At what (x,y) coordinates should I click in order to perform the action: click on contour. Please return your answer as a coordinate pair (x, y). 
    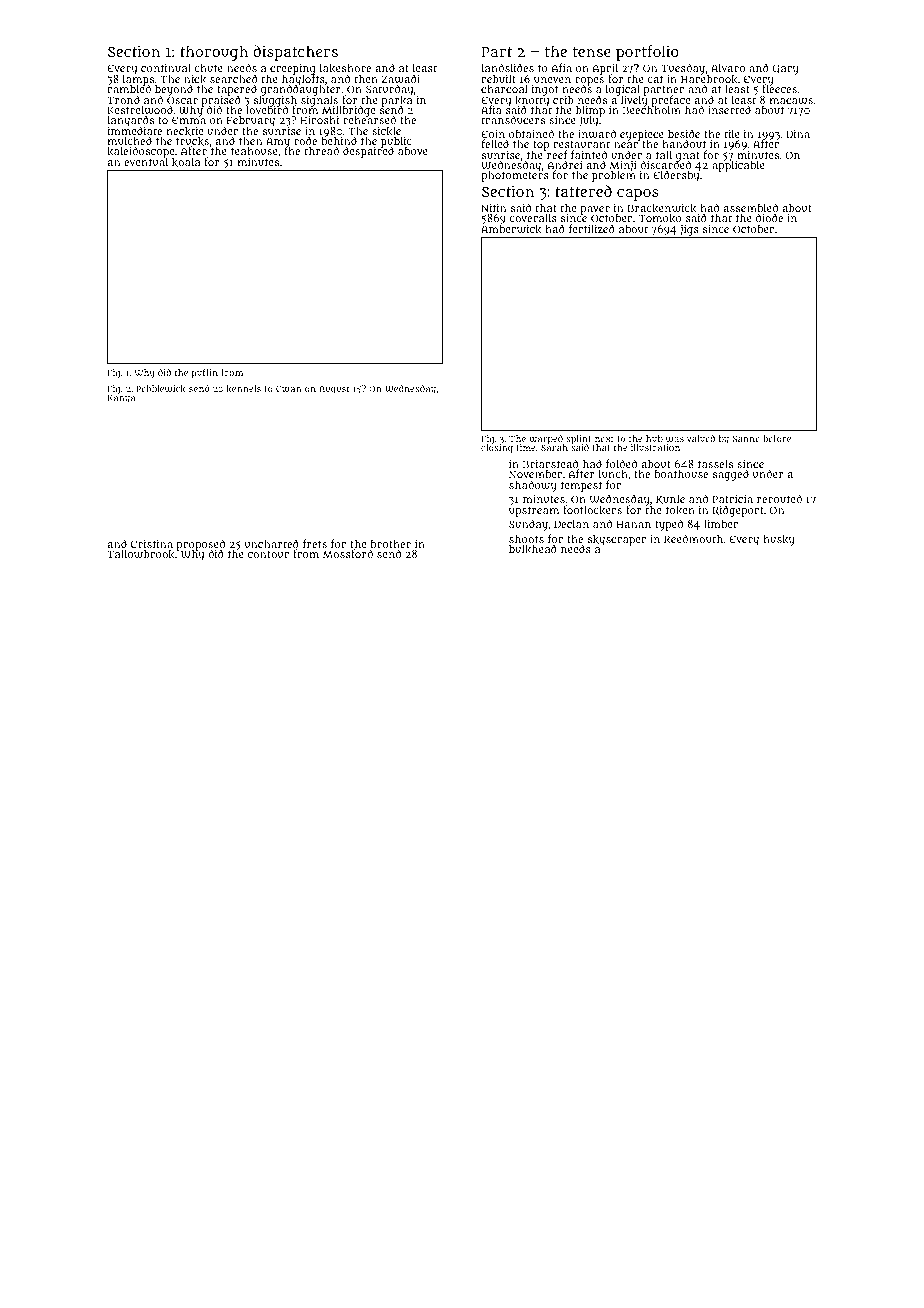
    Looking at the image, I should click on (268, 554).
